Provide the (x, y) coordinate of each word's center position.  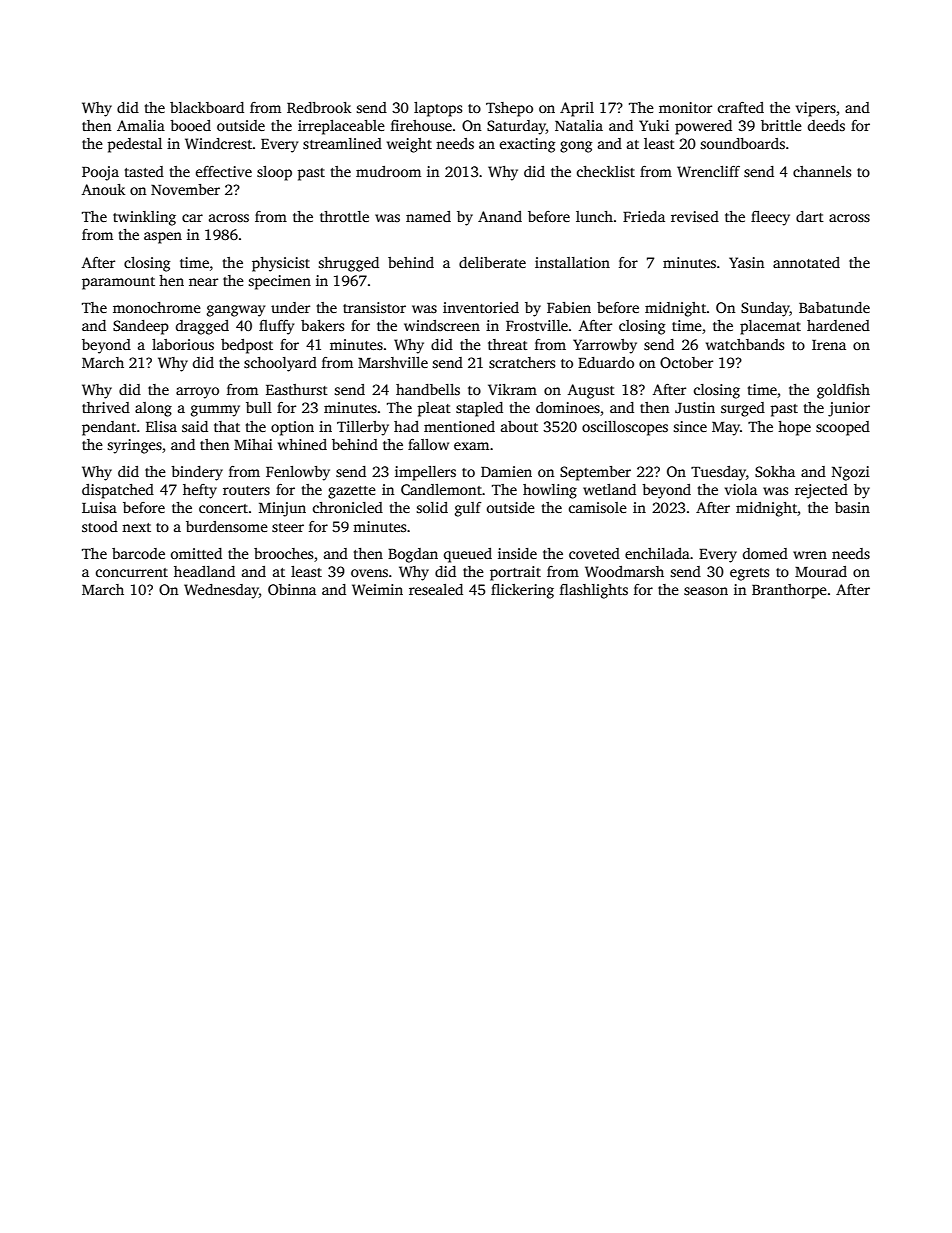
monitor (685, 107)
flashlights (594, 591)
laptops (438, 109)
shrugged (349, 264)
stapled (479, 409)
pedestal (135, 145)
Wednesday (221, 591)
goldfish (843, 391)
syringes (135, 446)
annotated (806, 262)
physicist (281, 264)
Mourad (821, 571)
